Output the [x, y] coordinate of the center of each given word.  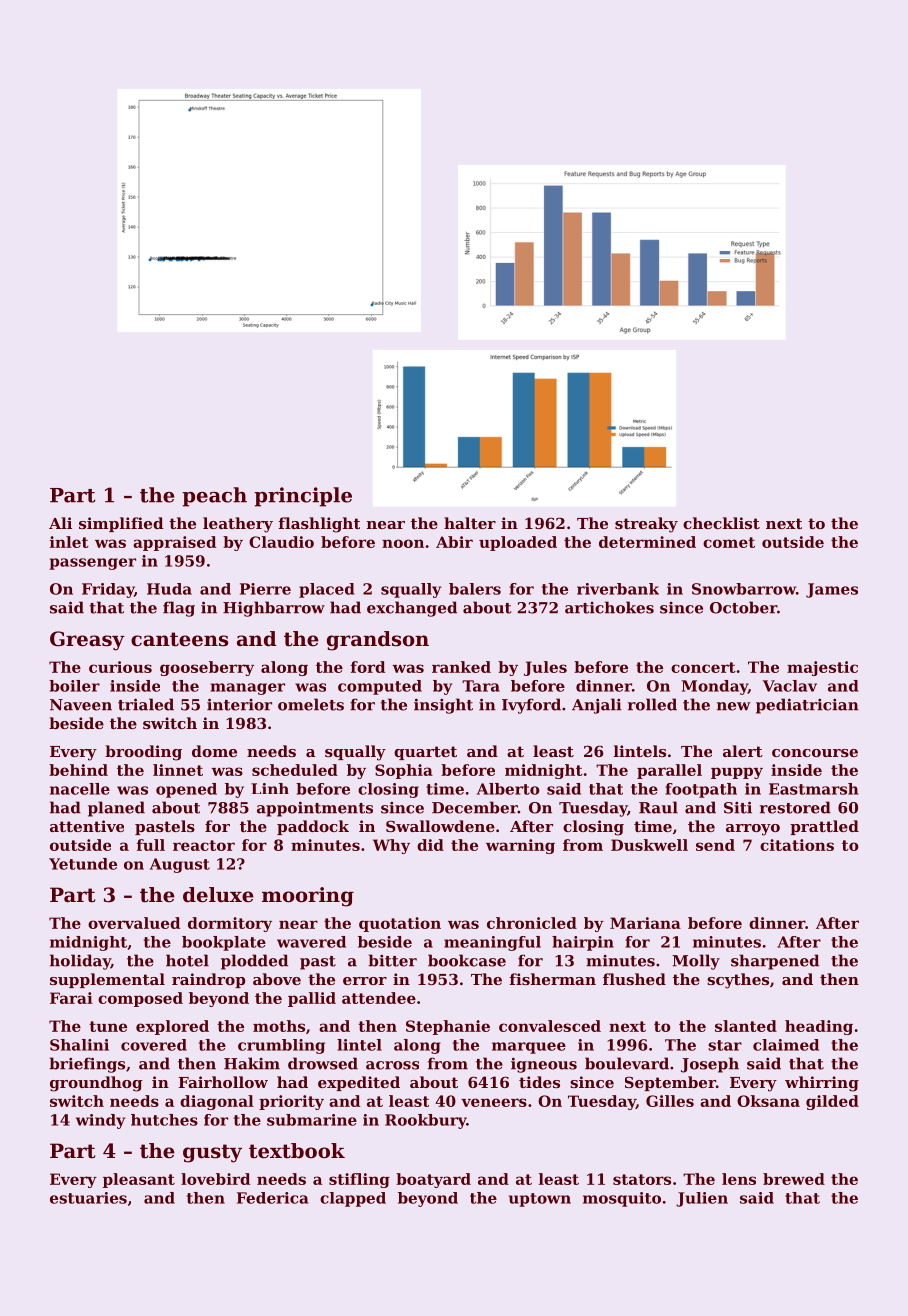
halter [470, 523]
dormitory [230, 924]
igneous [544, 1065]
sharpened [775, 962]
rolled [652, 704]
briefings [87, 1065]
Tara [481, 686]
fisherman [552, 979]
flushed [634, 979]
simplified [121, 524]
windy [100, 1121]
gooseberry [207, 668]
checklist [721, 523]
